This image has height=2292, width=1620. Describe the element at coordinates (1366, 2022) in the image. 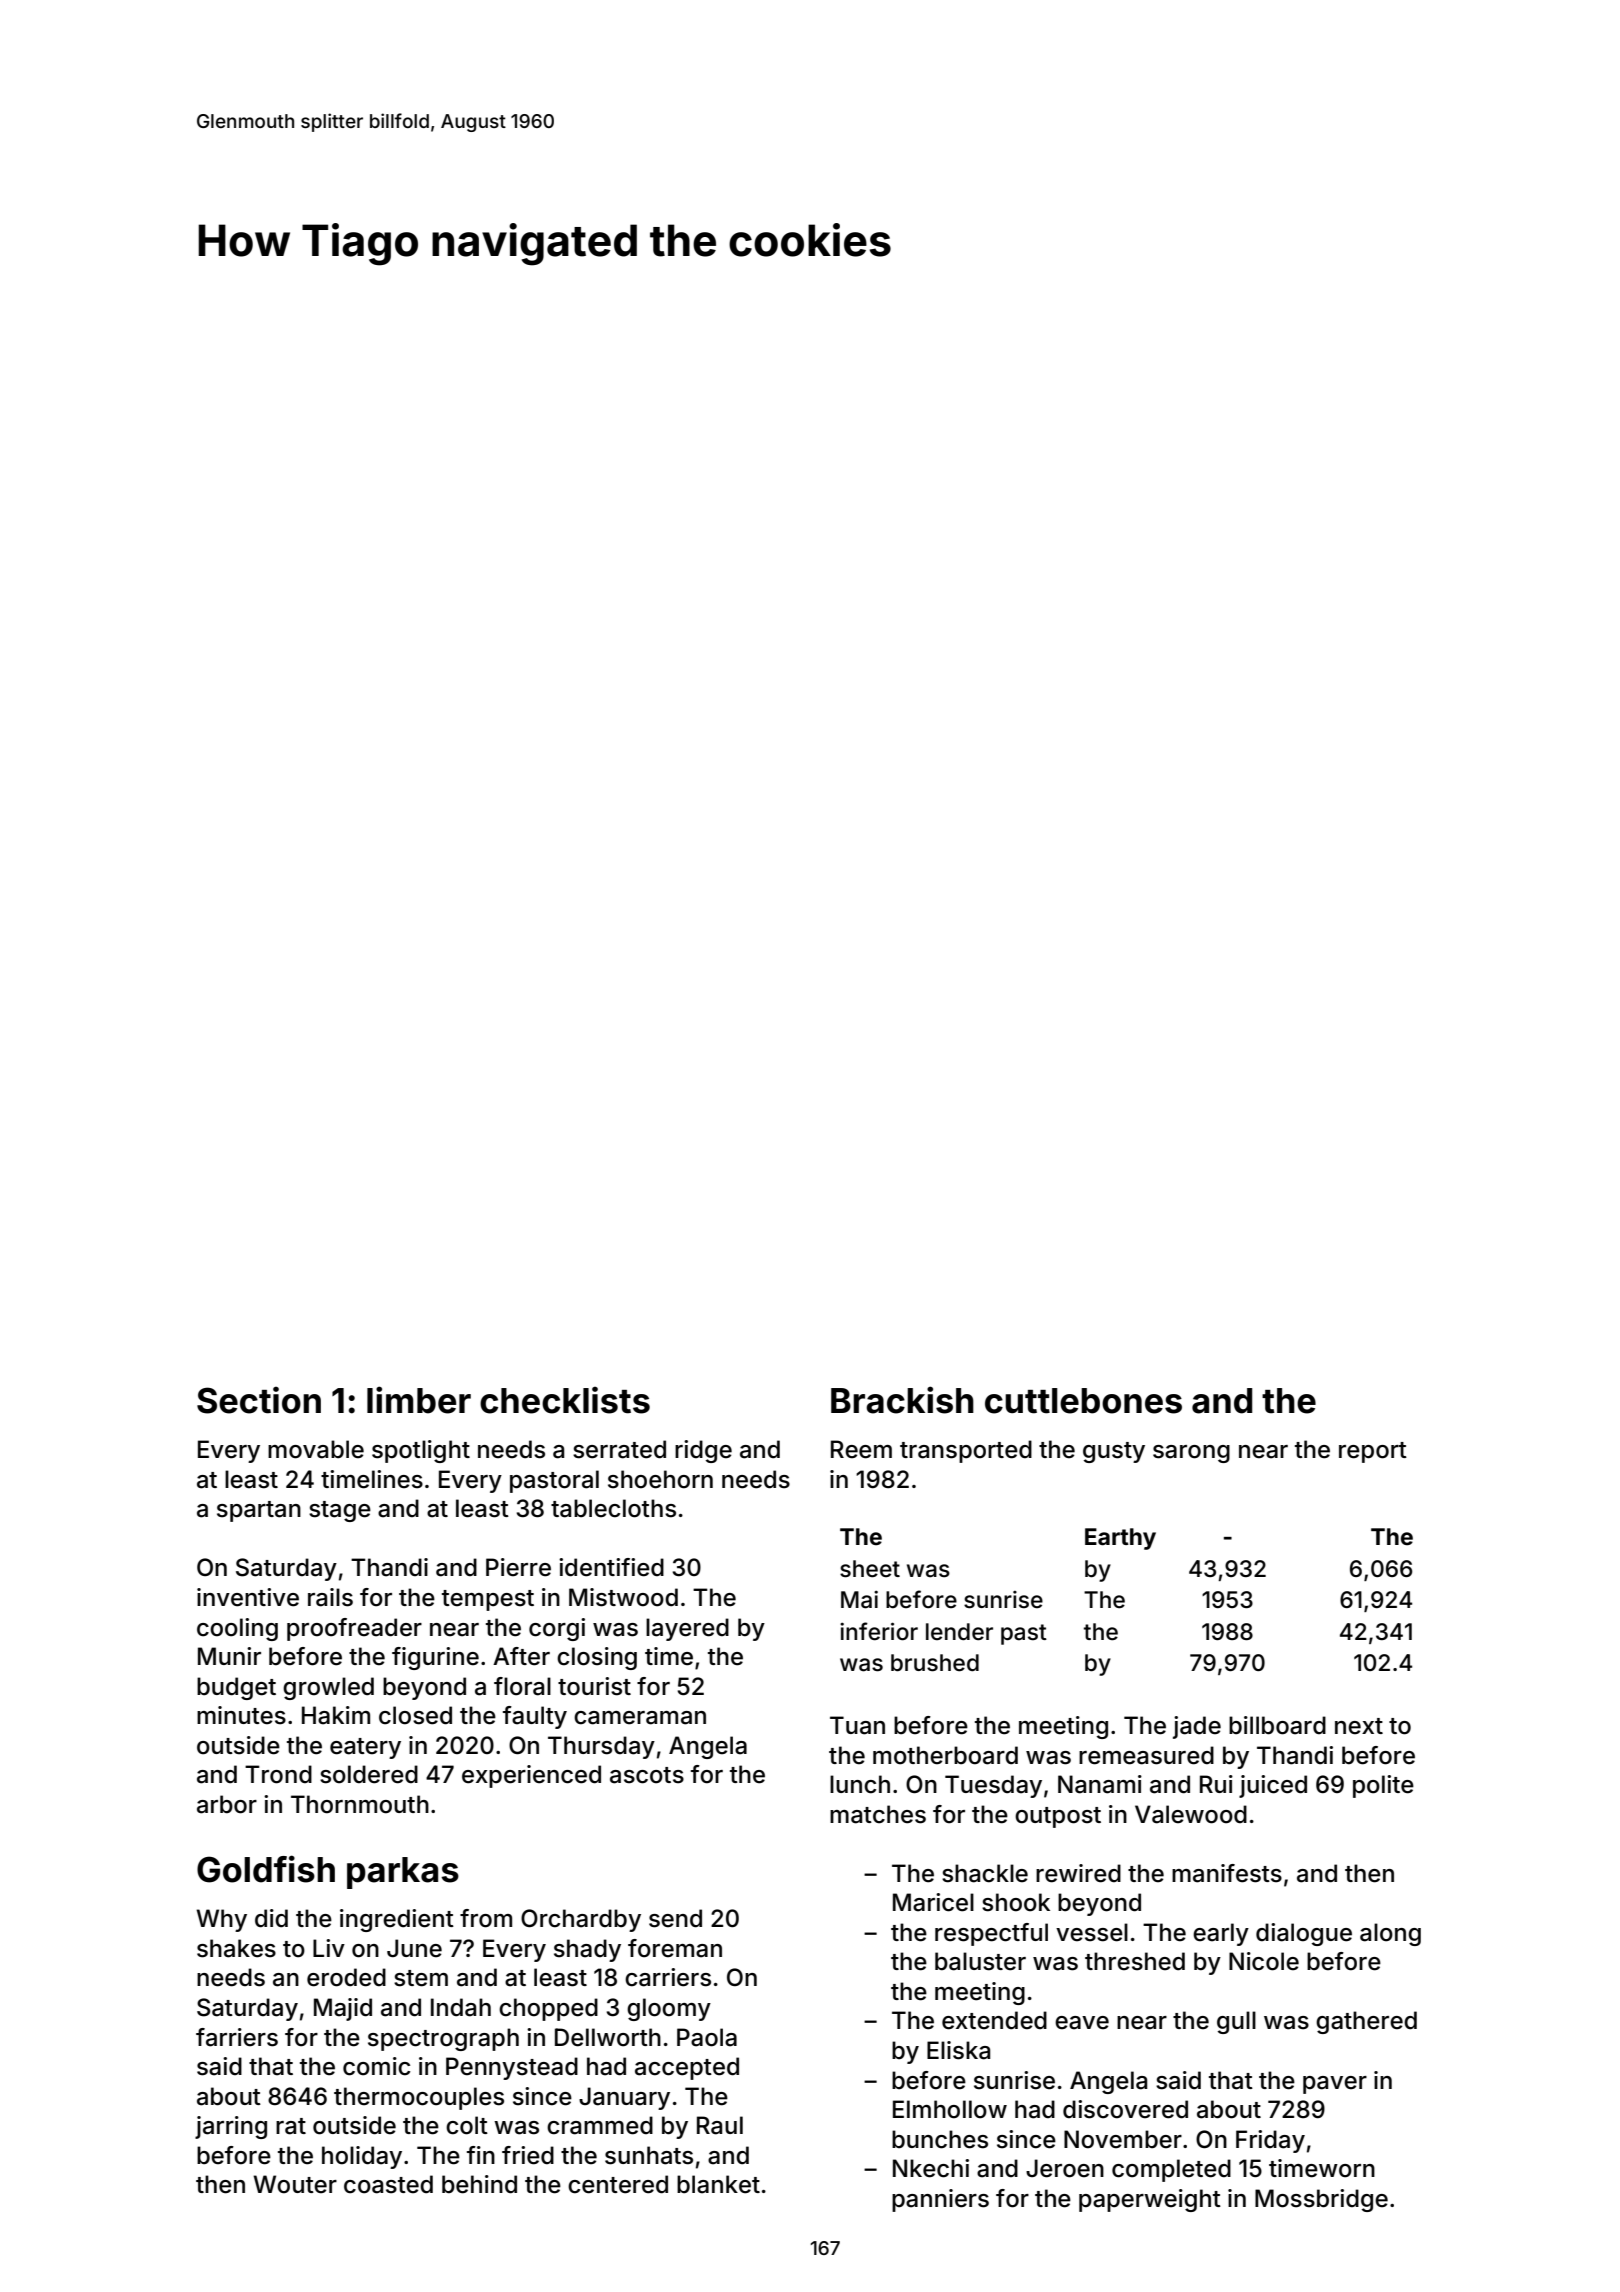

I see `gathered` at that location.
